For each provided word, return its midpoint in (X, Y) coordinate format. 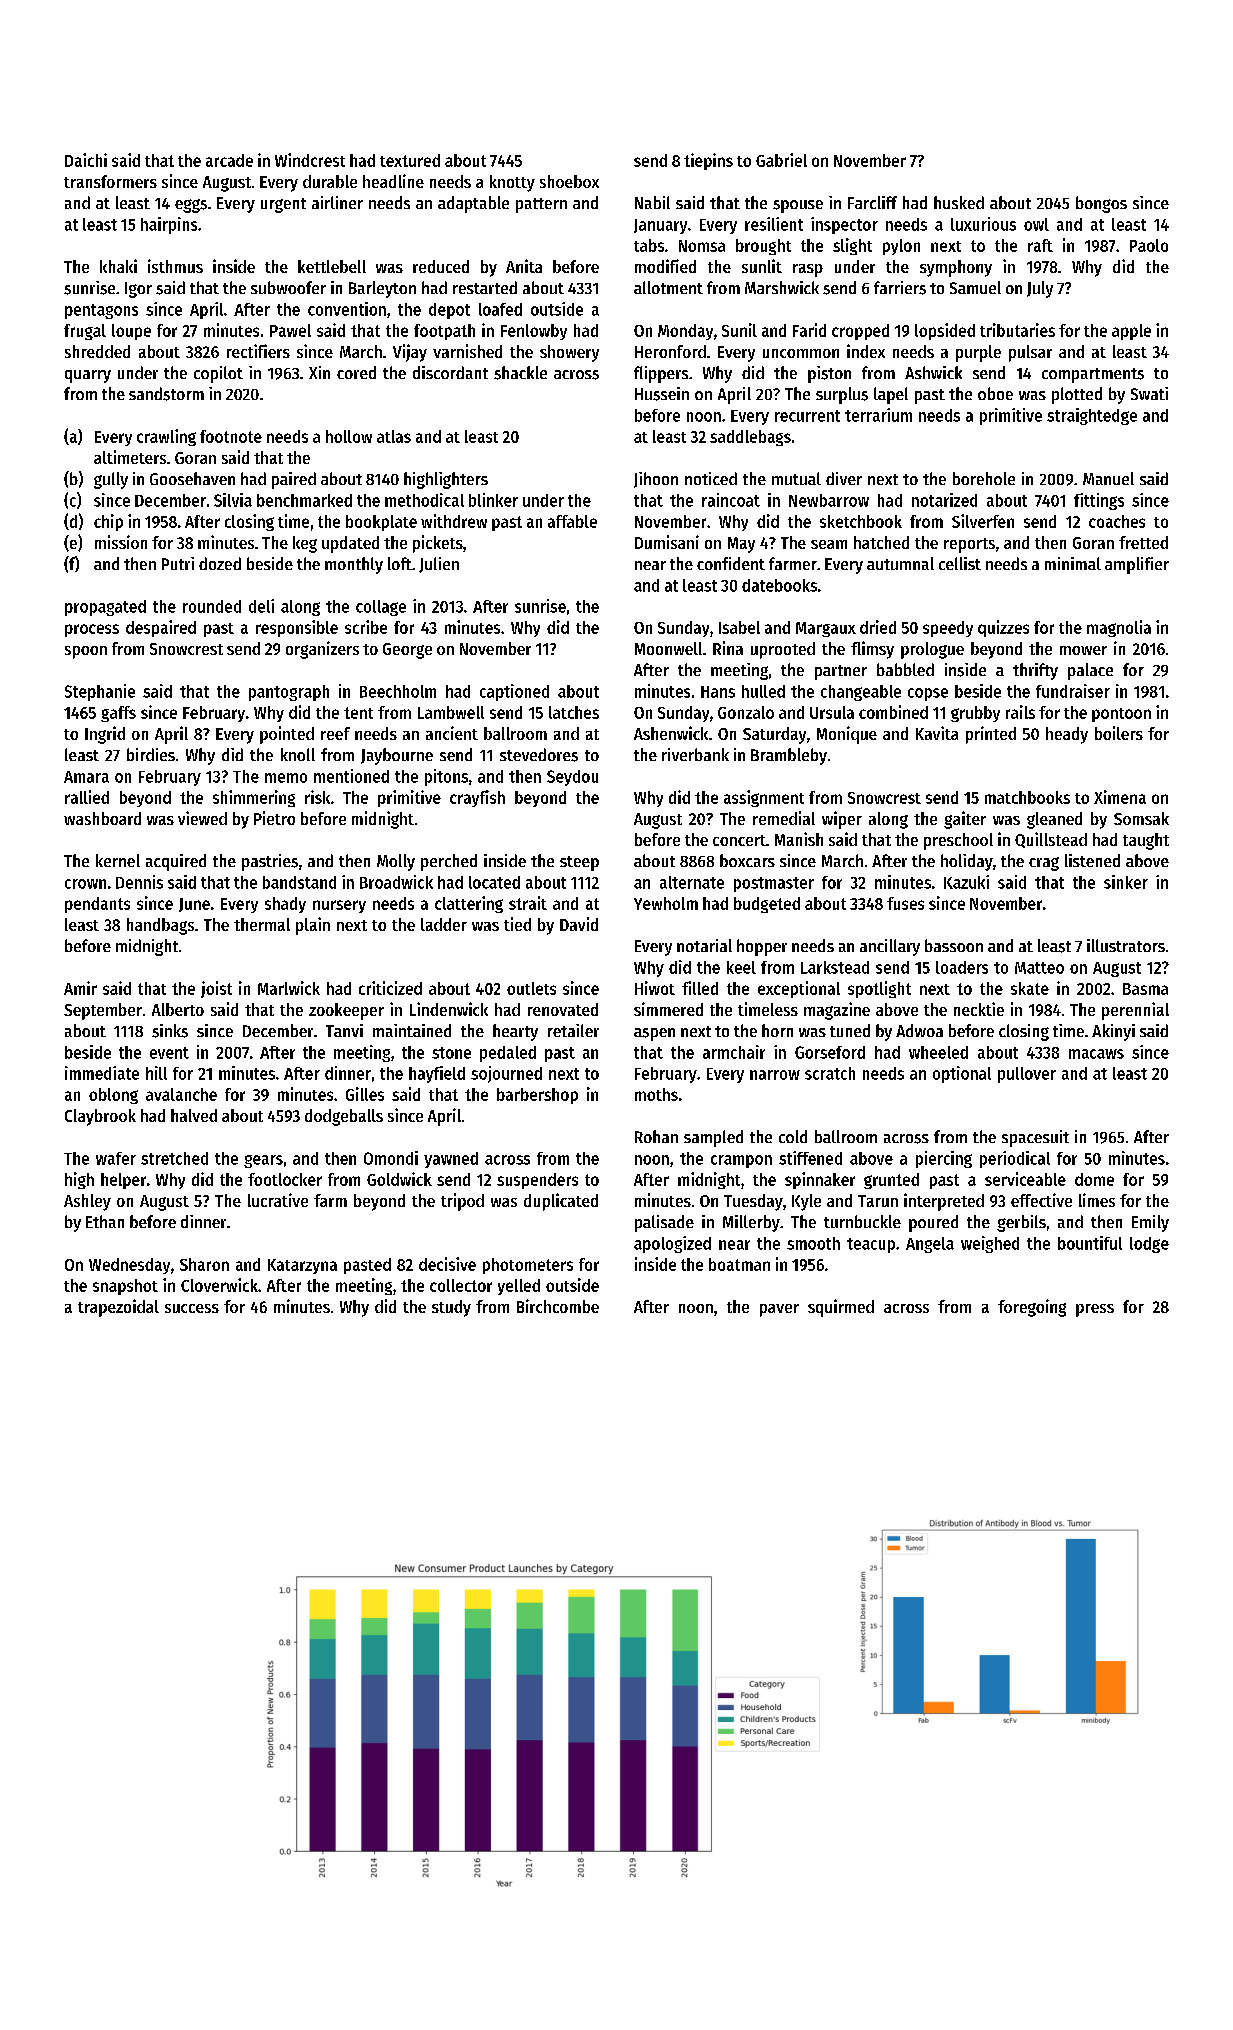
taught (1146, 841)
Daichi (86, 160)
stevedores (539, 755)
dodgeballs (344, 1117)
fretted (1143, 542)
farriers (900, 288)
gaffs (118, 714)
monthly (354, 565)
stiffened (810, 1158)
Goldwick (399, 1179)
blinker (493, 500)
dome (1094, 1179)
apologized (672, 1244)
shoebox (569, 181)
